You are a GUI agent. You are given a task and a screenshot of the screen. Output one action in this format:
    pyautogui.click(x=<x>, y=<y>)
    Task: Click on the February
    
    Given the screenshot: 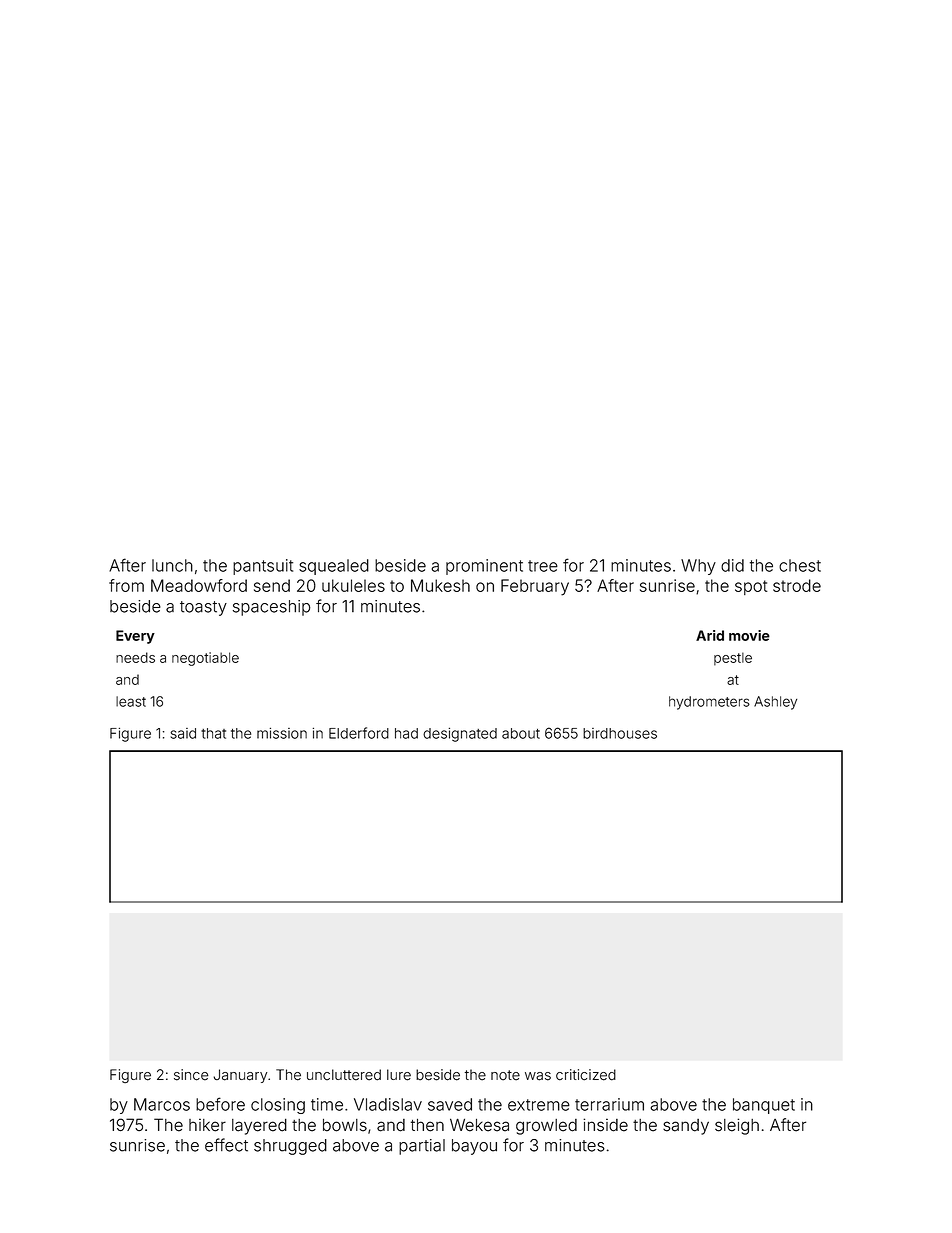 What is the action you would take?
    pyautogui.click(x=535, y=587)
